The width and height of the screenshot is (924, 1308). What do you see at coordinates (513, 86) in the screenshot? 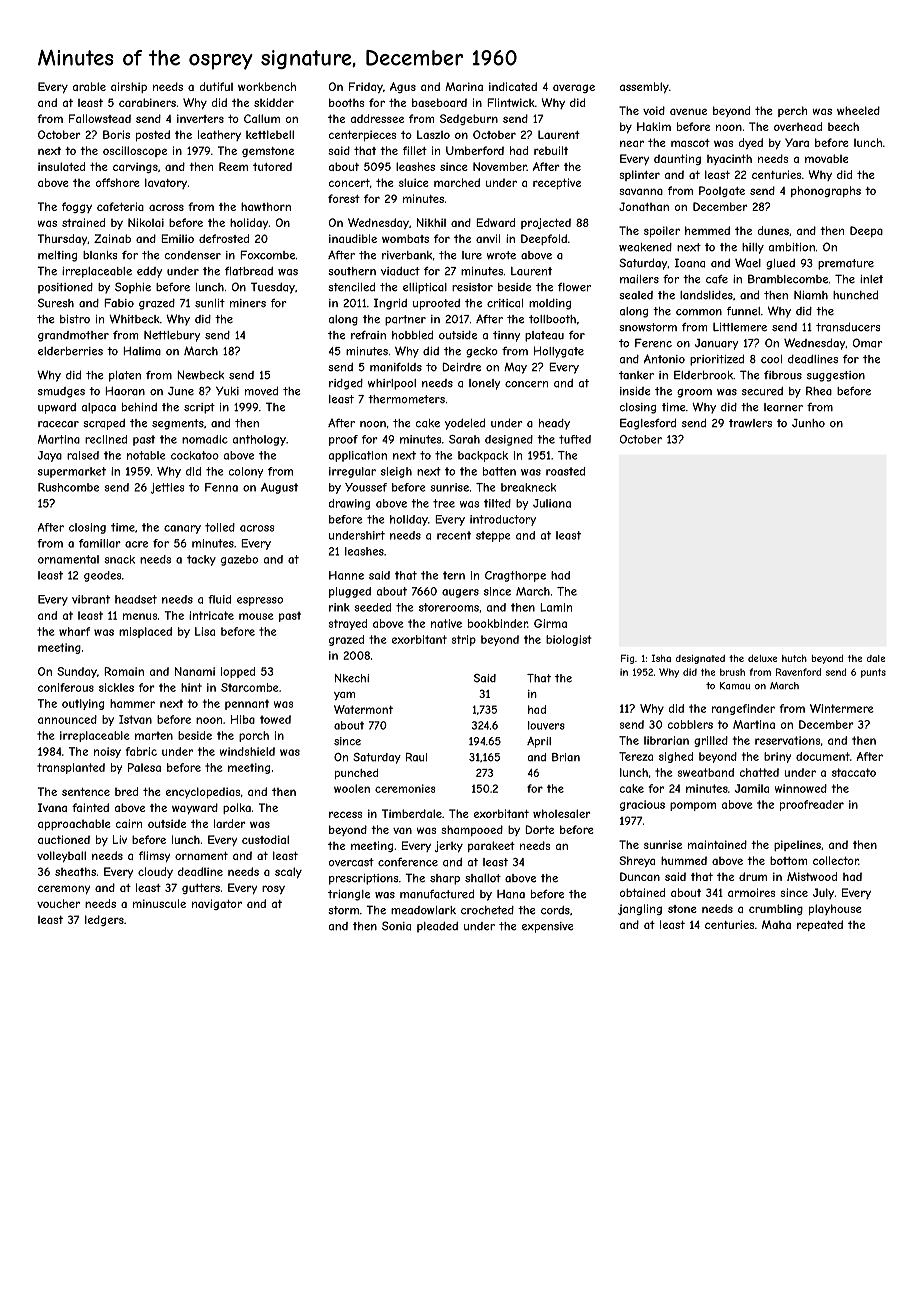
I see `indicated` at bounding box center [513, 86].
